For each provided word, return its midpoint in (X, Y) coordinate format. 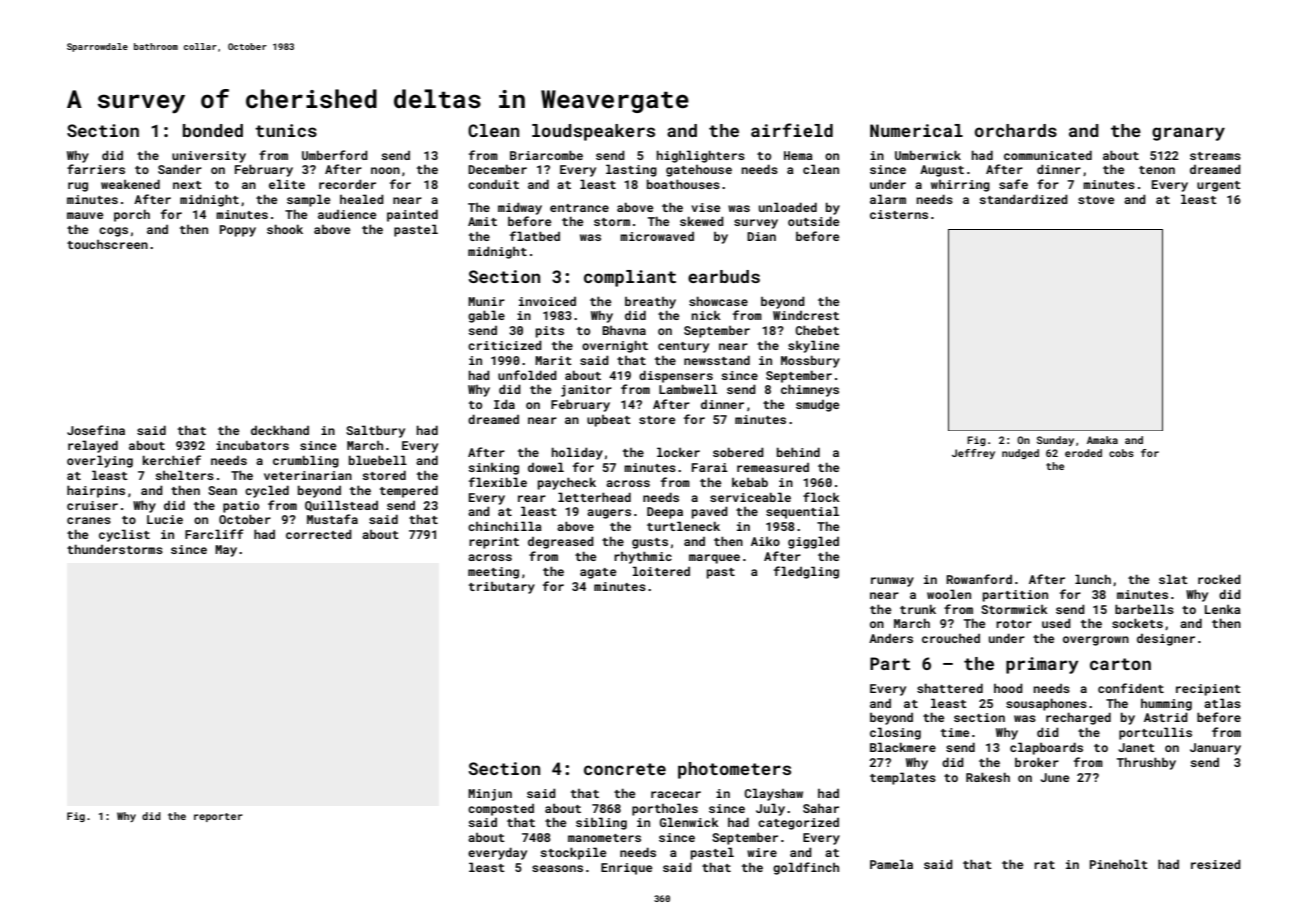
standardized (1024, 199)
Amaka (1102, 440)
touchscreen (107, 244)
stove (1096, 200)
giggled (813, 542)
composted (501, 810)
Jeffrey (973, 454)
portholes (665, 809)
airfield (792, 130)
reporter (218, 817)
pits (550, 332)
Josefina (96, 430)
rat (1044, 865)
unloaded (788, 207)
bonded (213, 130)
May (226, 551)
